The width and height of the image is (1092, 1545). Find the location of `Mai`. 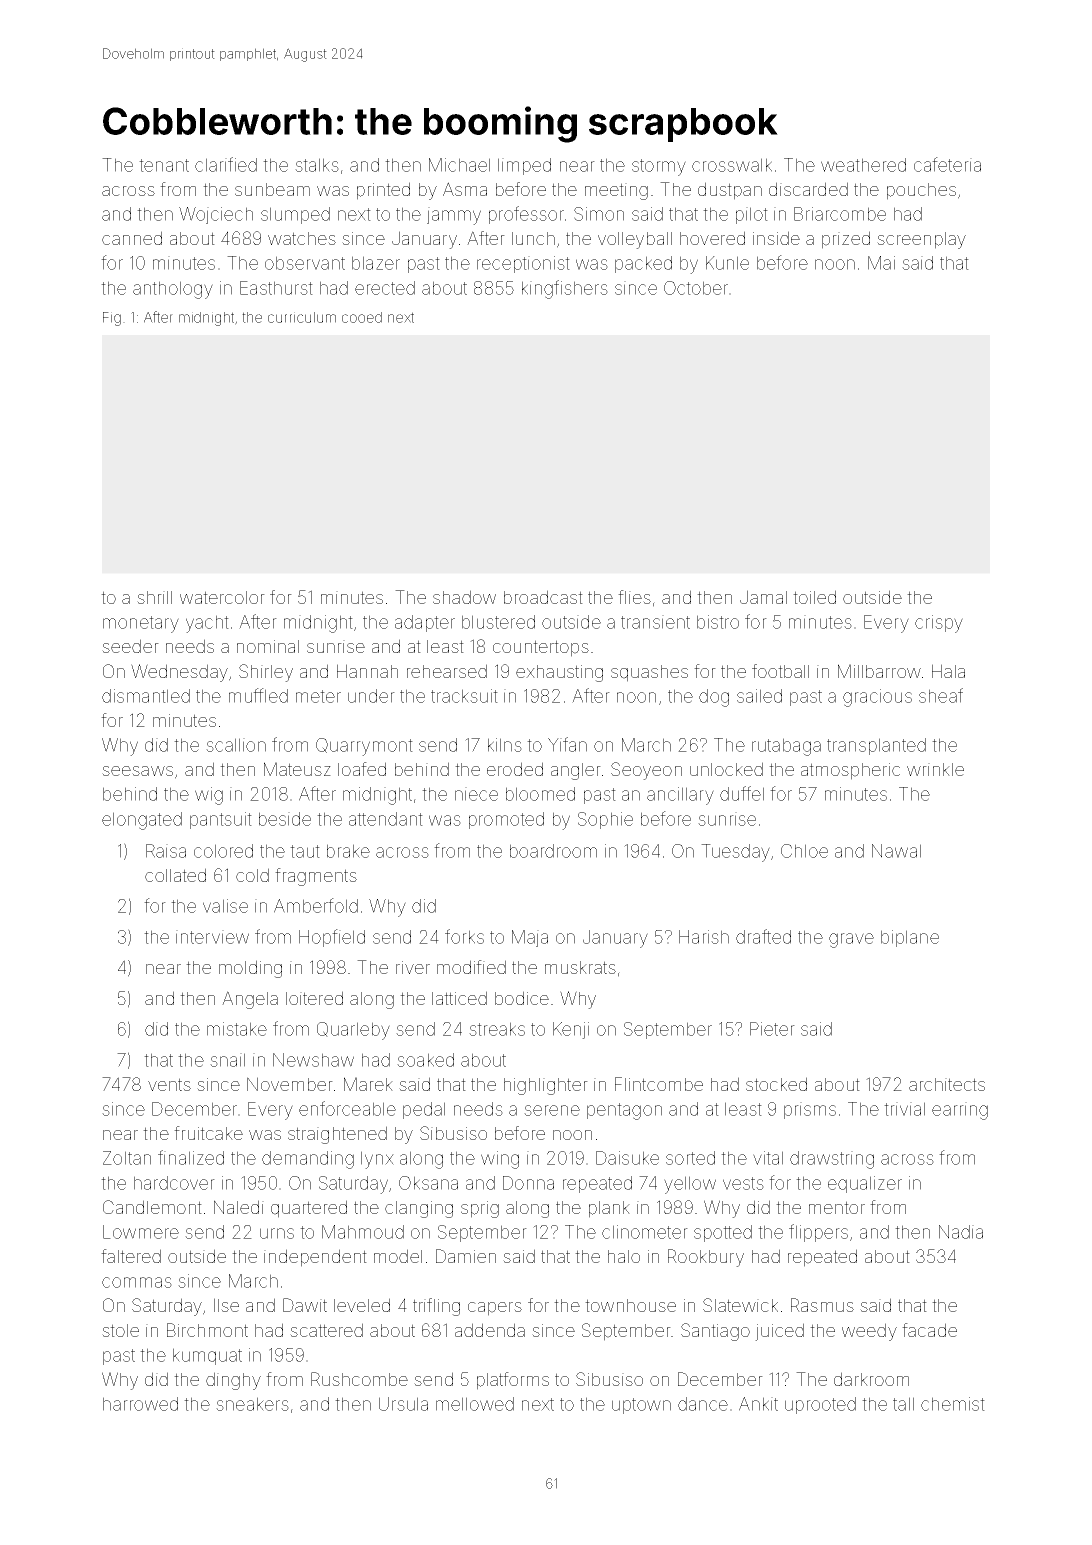

Mai is located at coordinates (881, 263).
